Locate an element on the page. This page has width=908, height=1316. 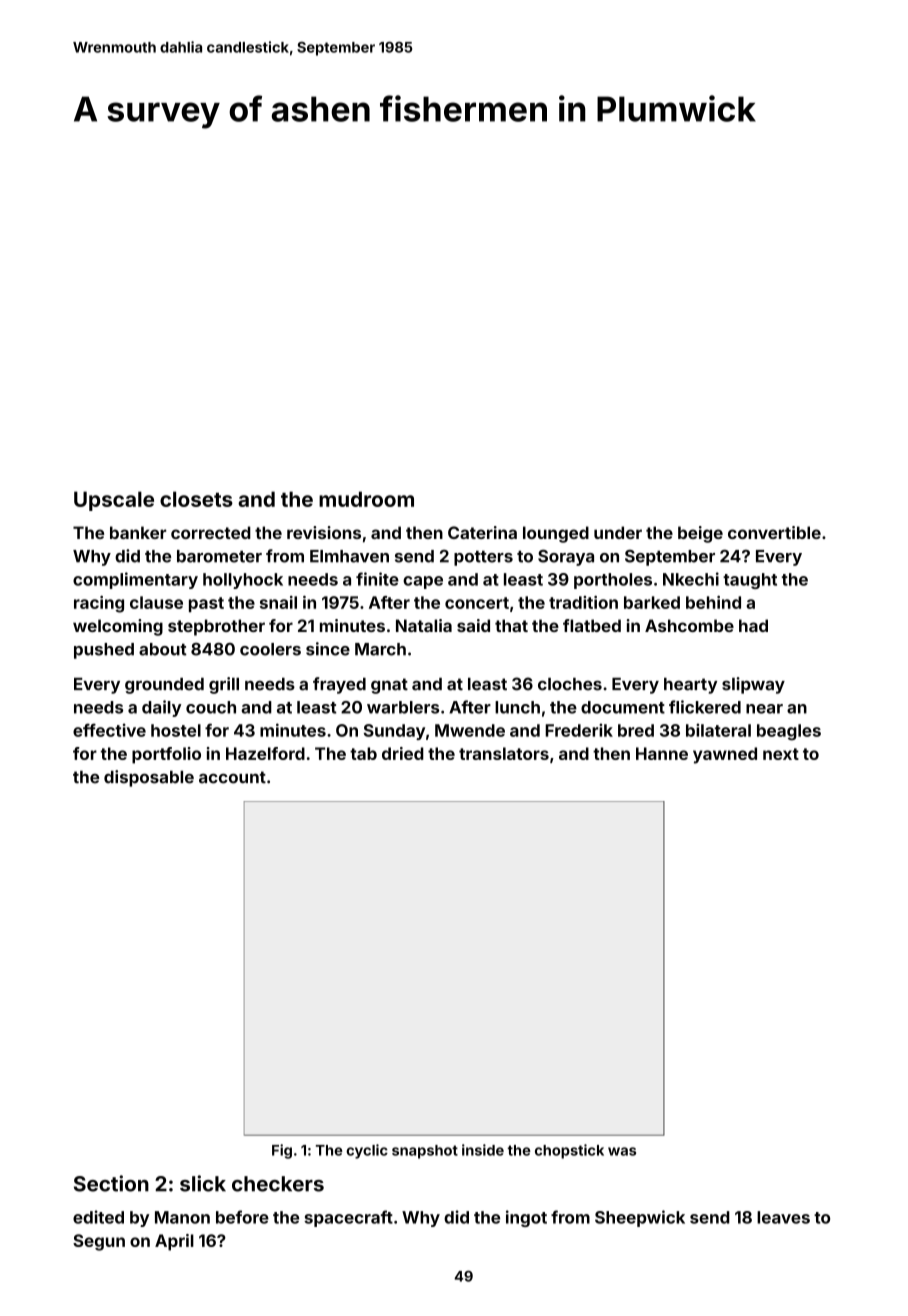
next is located at coordinates (781, 754).
